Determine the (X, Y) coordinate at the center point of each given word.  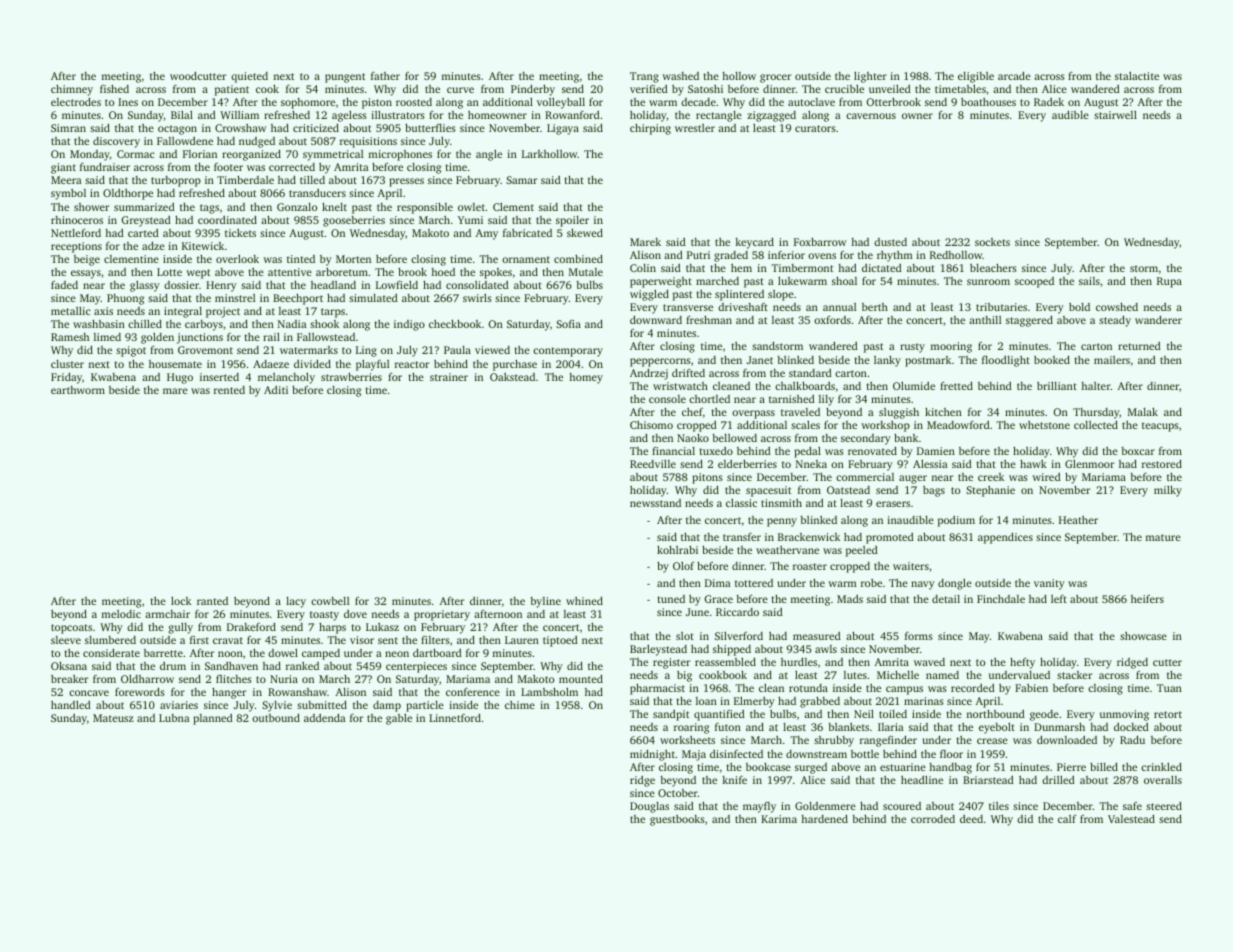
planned (213, 719)
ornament (526, 259)
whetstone (1044, 425)
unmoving (1124, 715)
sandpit (671, 715)
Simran (68, 128)
